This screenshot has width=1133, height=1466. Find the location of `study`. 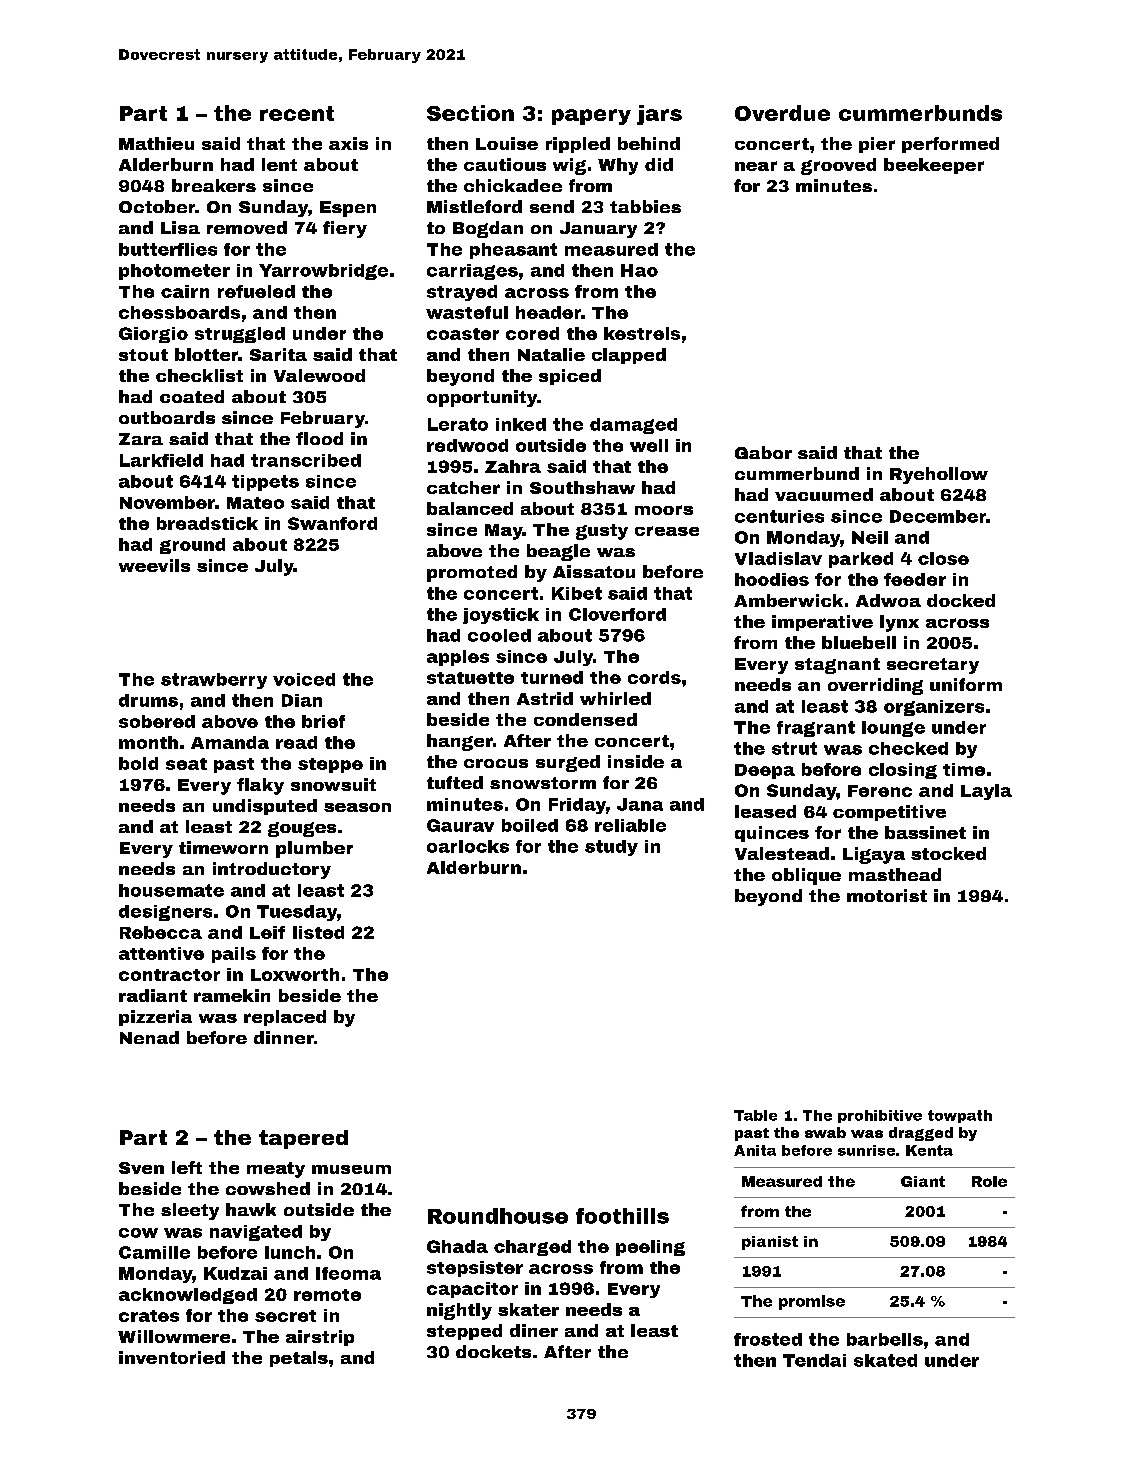

study is located at coordinates (611, 848).
